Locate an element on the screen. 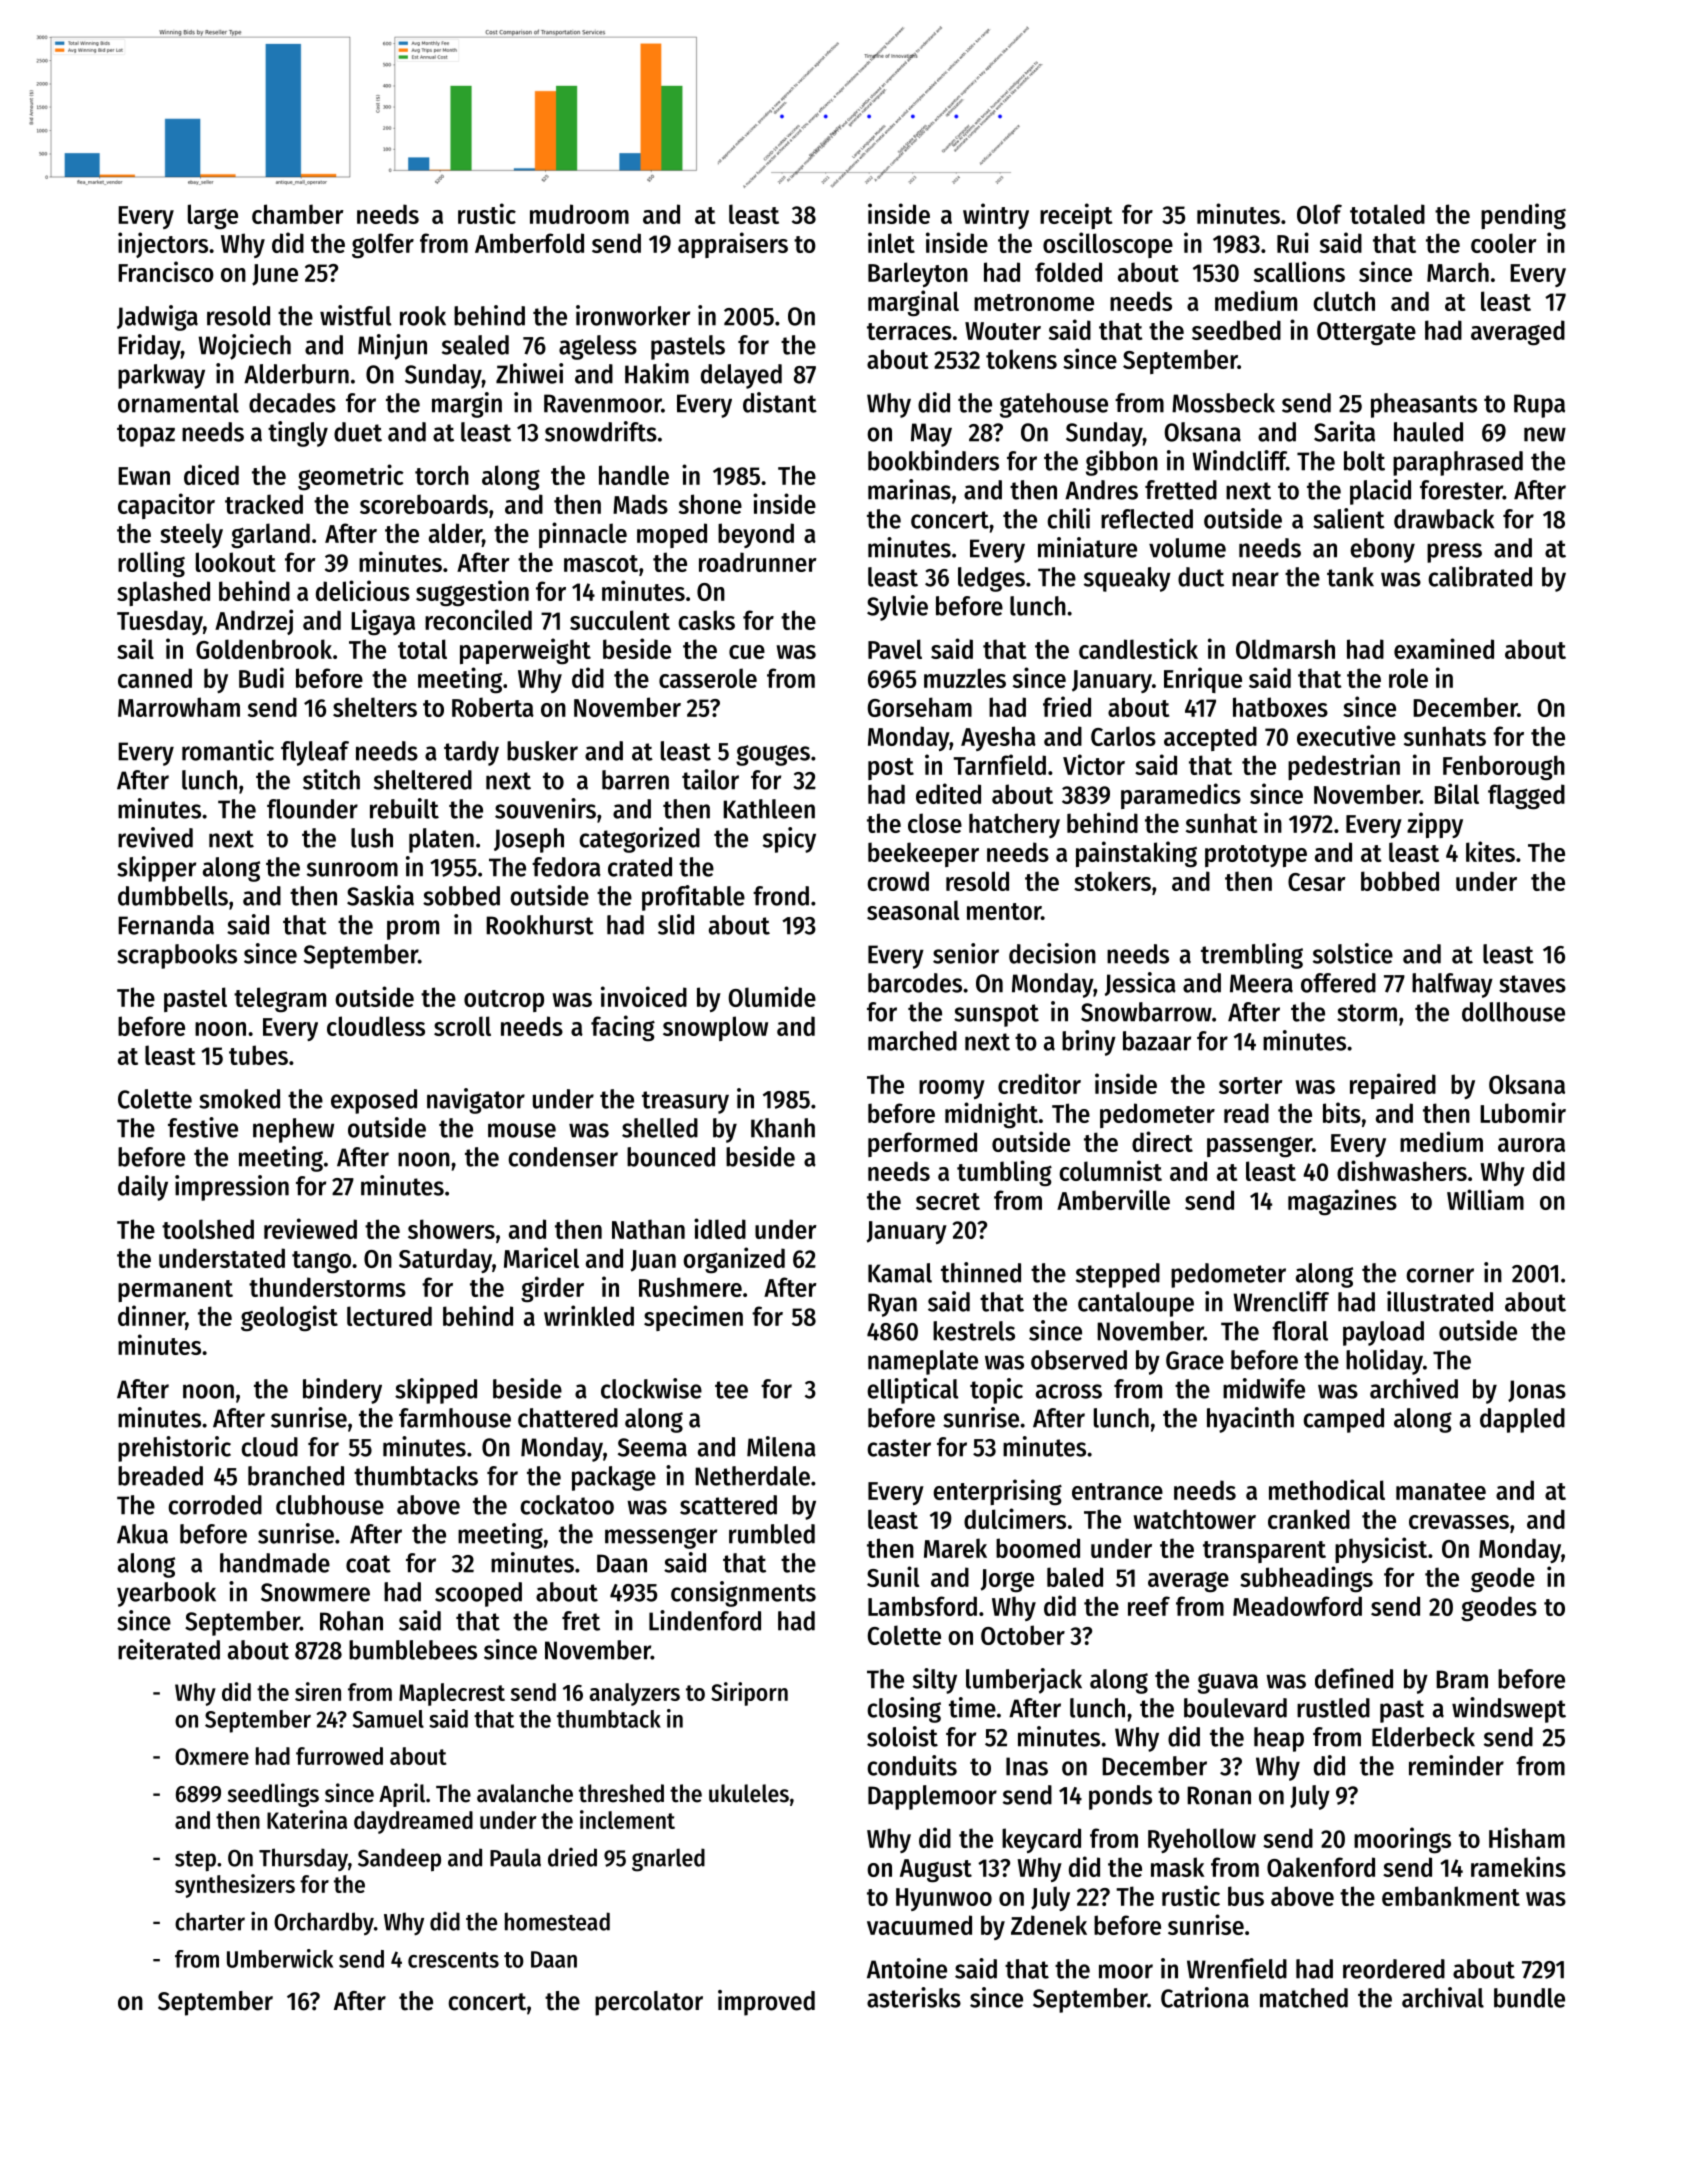 Image resolution: width=1683 pixels, height=2178 pixels. toolshed is located at coordinates (208, 1229).
